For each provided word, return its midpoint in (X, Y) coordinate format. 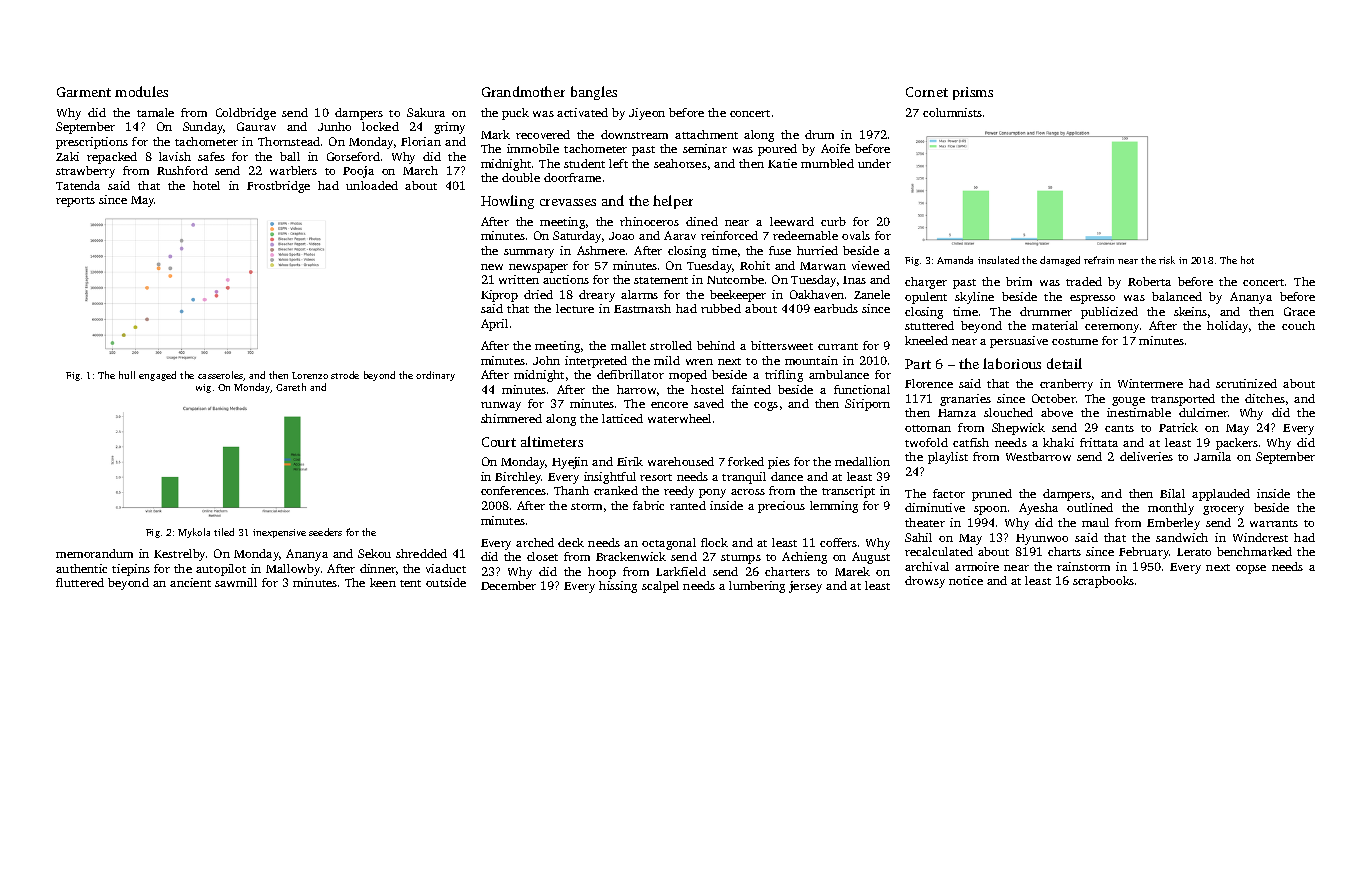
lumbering (757, 587)
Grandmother (523, 91)
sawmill (236, 582)
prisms (973, 93)
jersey (805, 587)
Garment (84, 92)
